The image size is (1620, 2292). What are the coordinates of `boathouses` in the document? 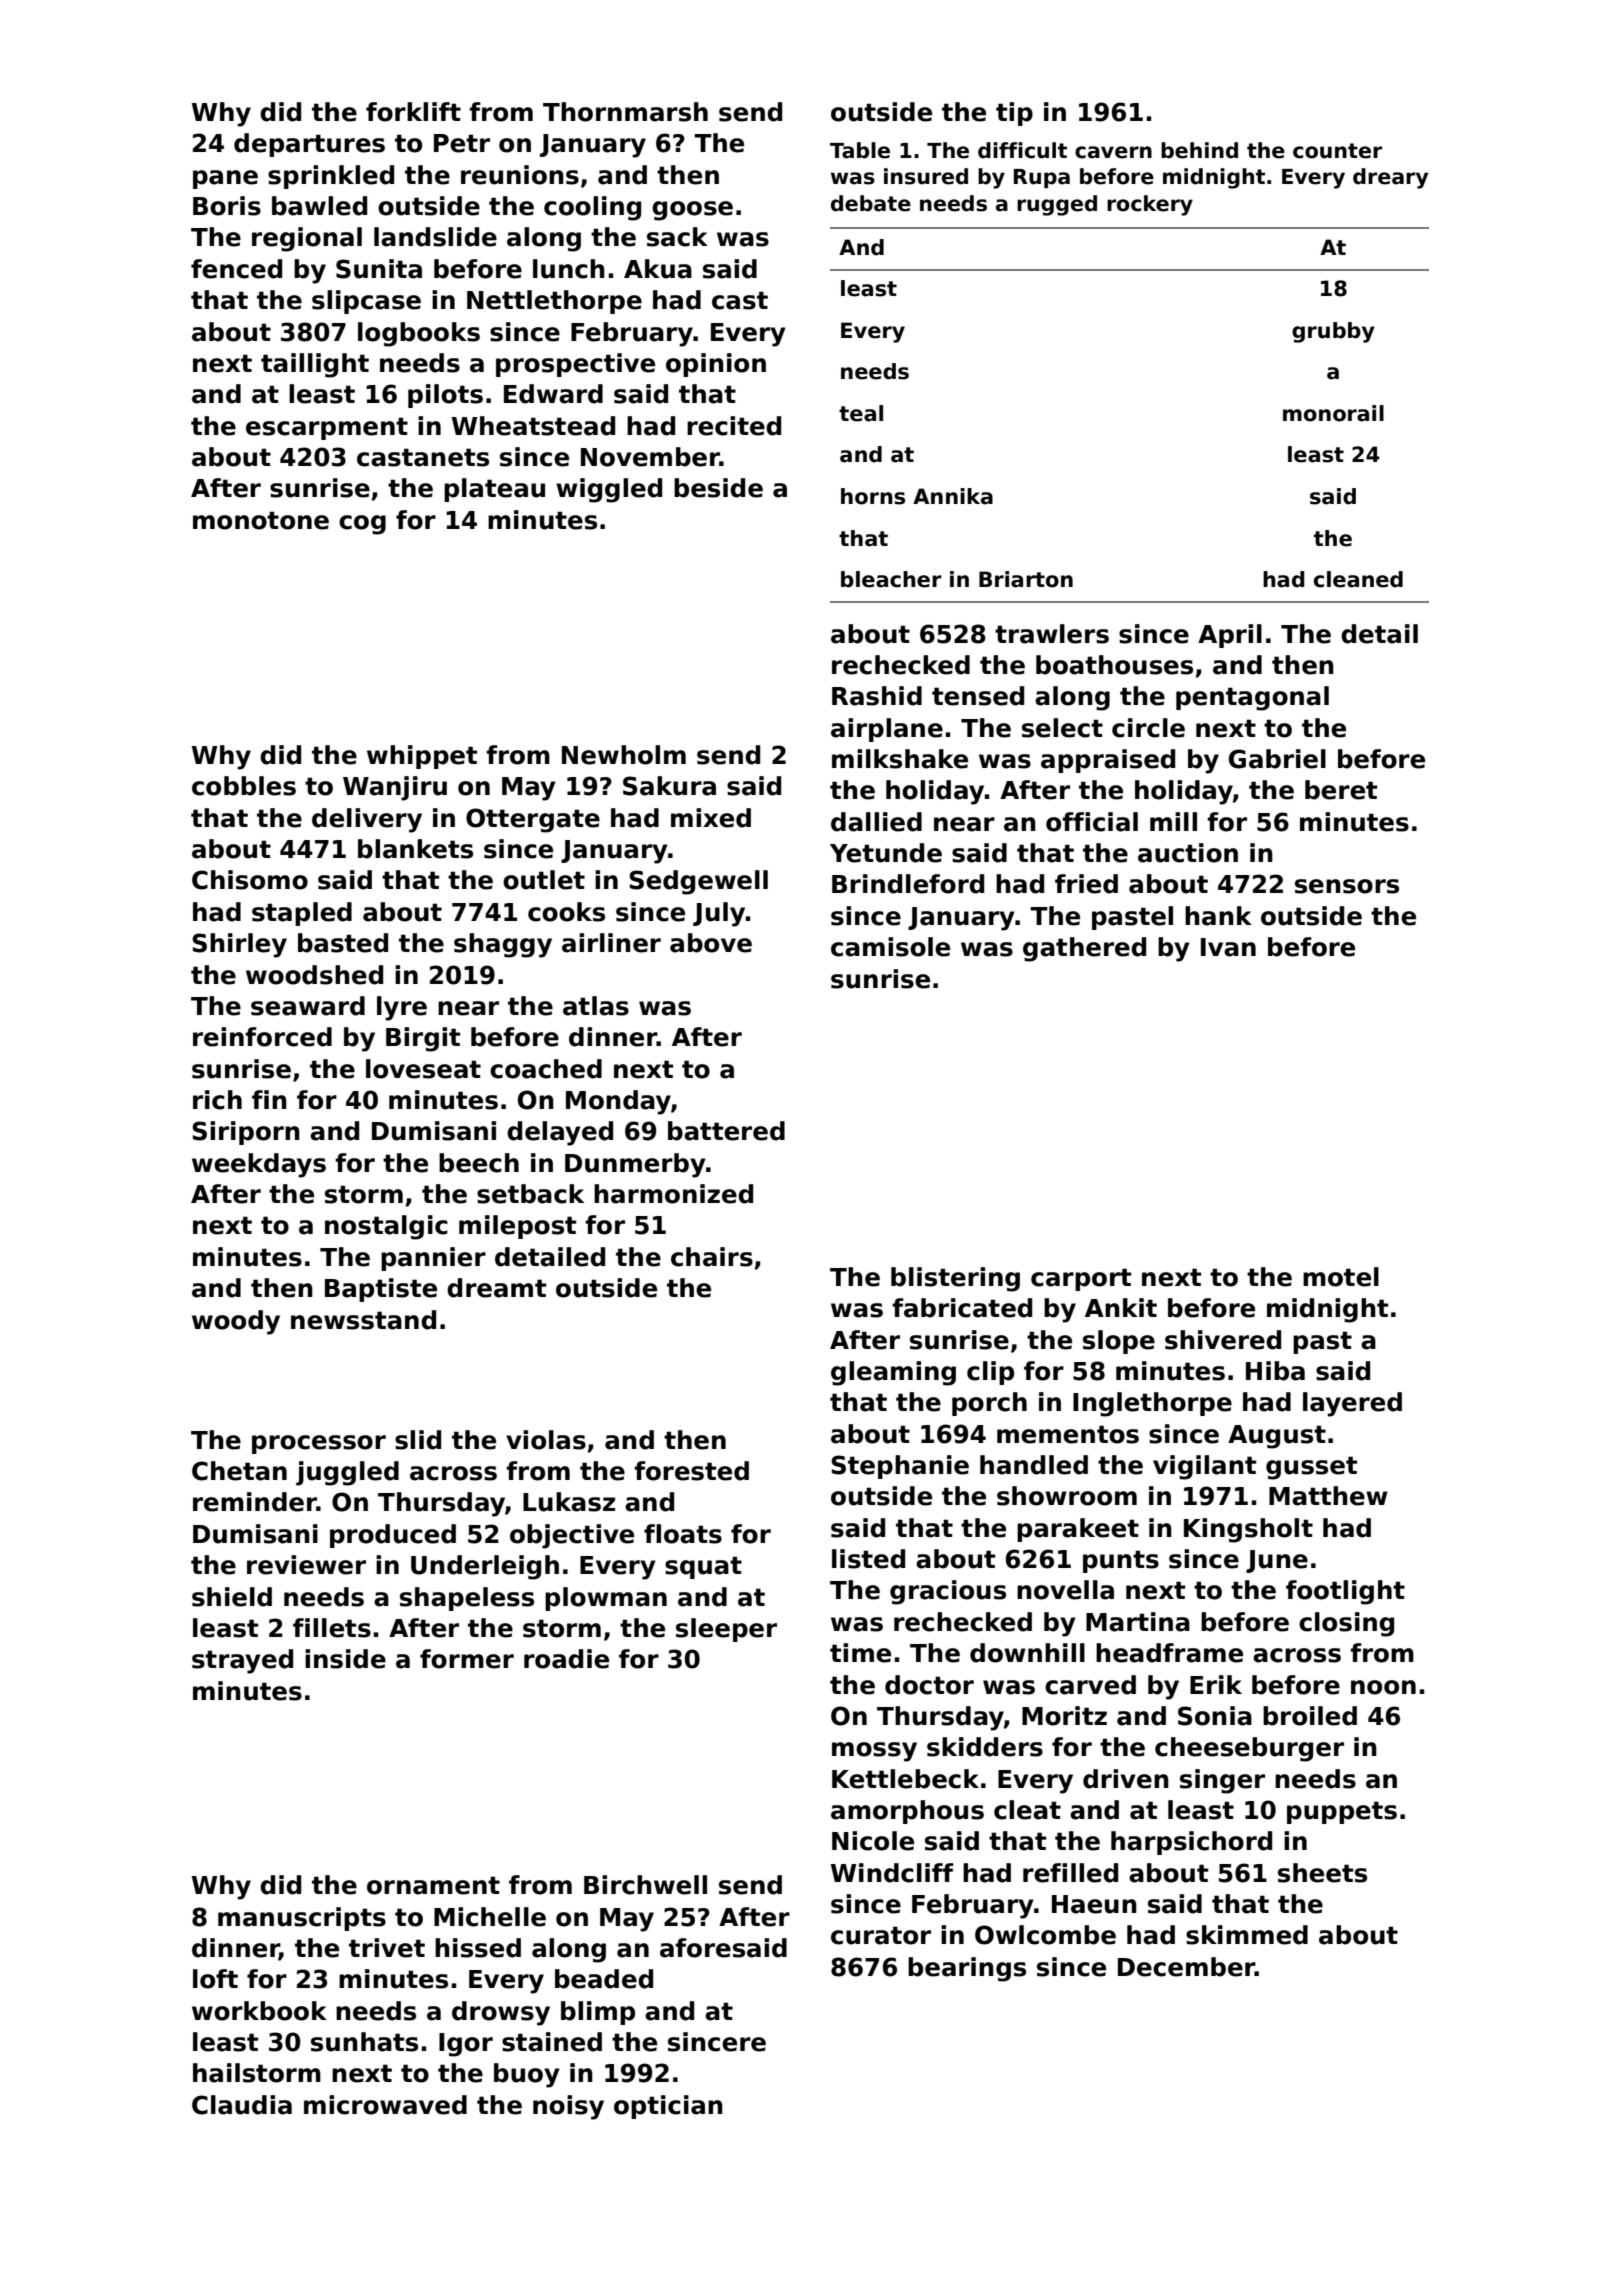 It's located at (1114, 665).
